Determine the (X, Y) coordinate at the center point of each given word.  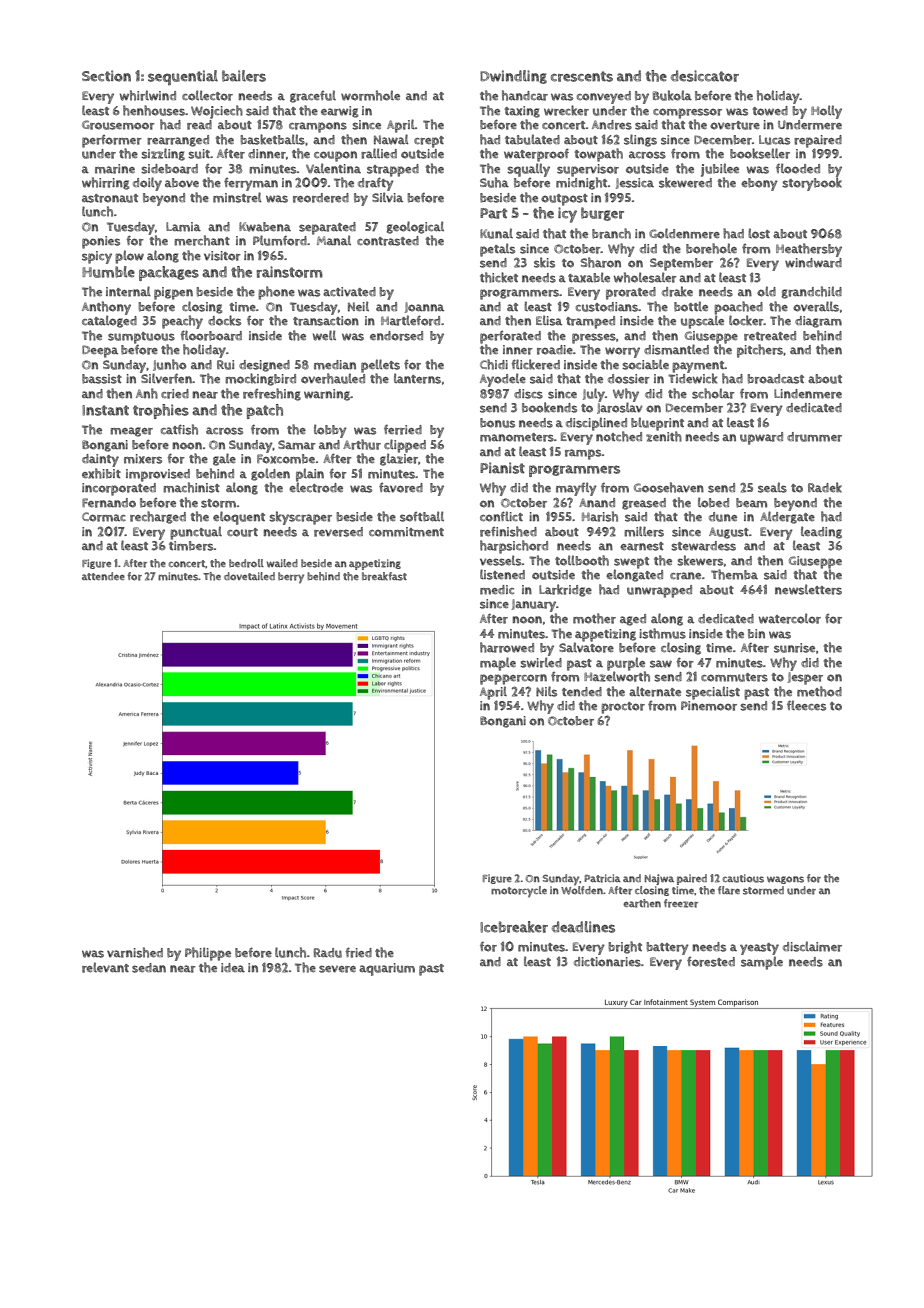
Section (106, 76)
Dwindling (513, 77)
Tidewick (692, 378)
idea (233, 968)
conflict (501, 516)
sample (762, 963)
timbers (191, 546)
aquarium (387, 969)
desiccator (705, 76)
